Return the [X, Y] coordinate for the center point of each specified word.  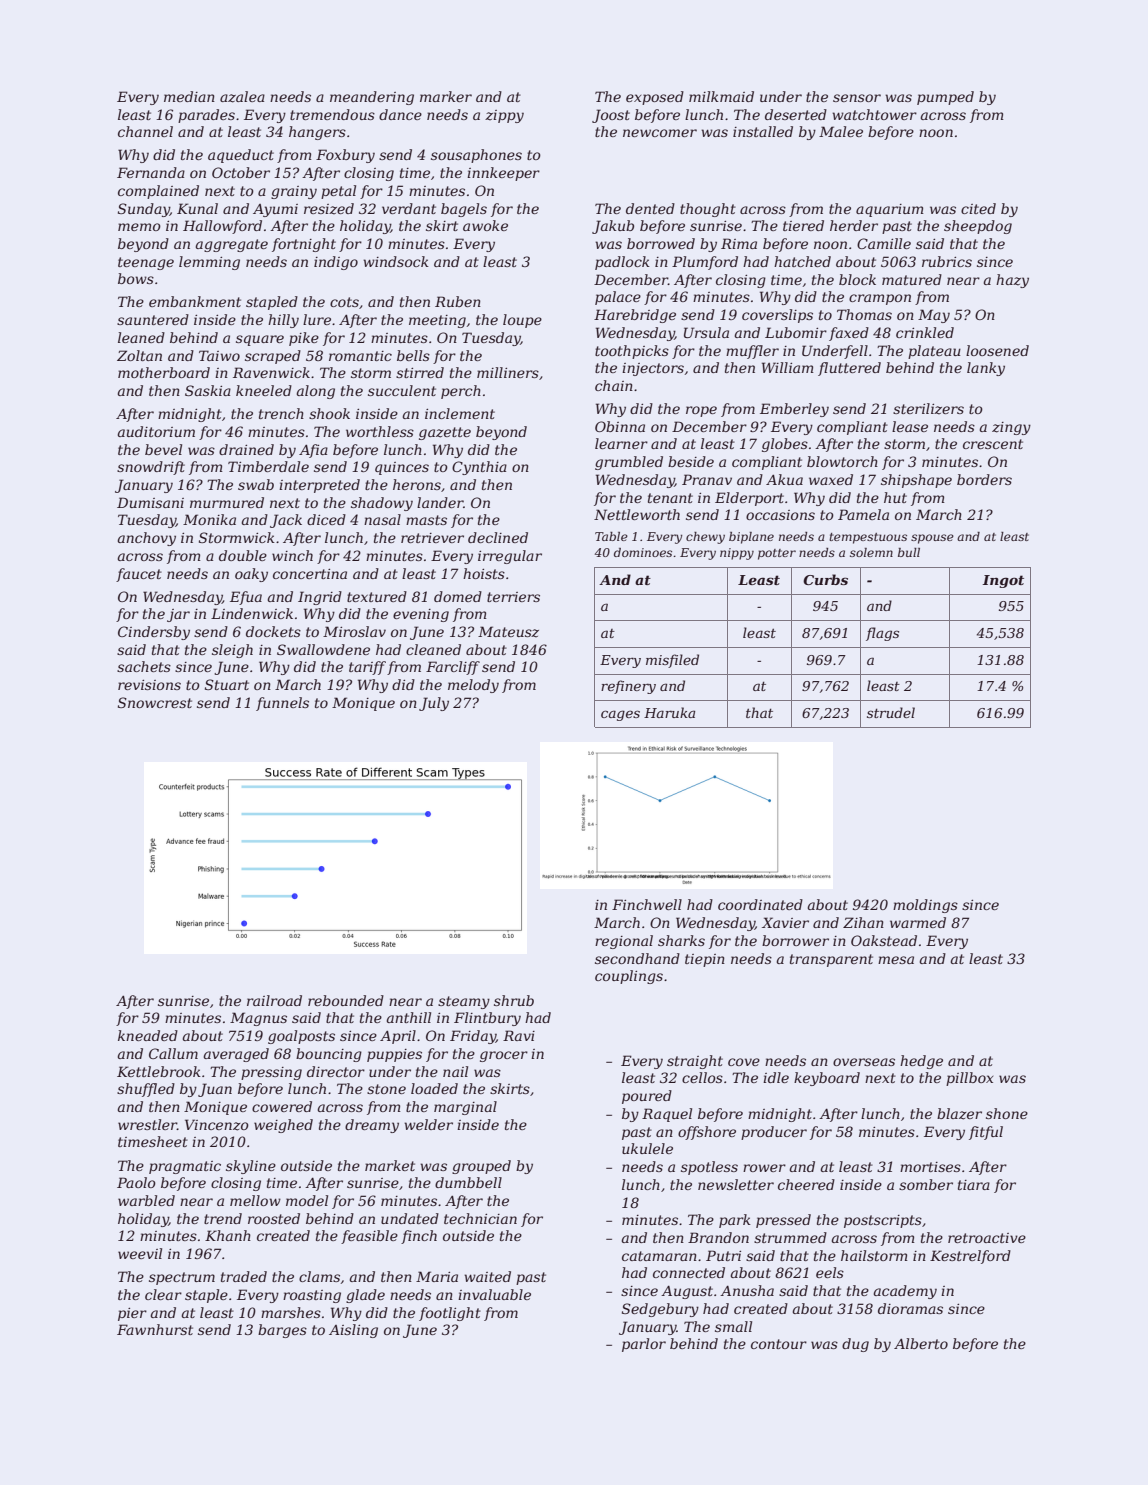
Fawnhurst [155, 1329]
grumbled [629, 463]
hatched [802, 261]
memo [139, 227]
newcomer [660, 133]
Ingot [1003, 581]
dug [855, 1345]
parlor [644, 1345]
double [243, 555]
